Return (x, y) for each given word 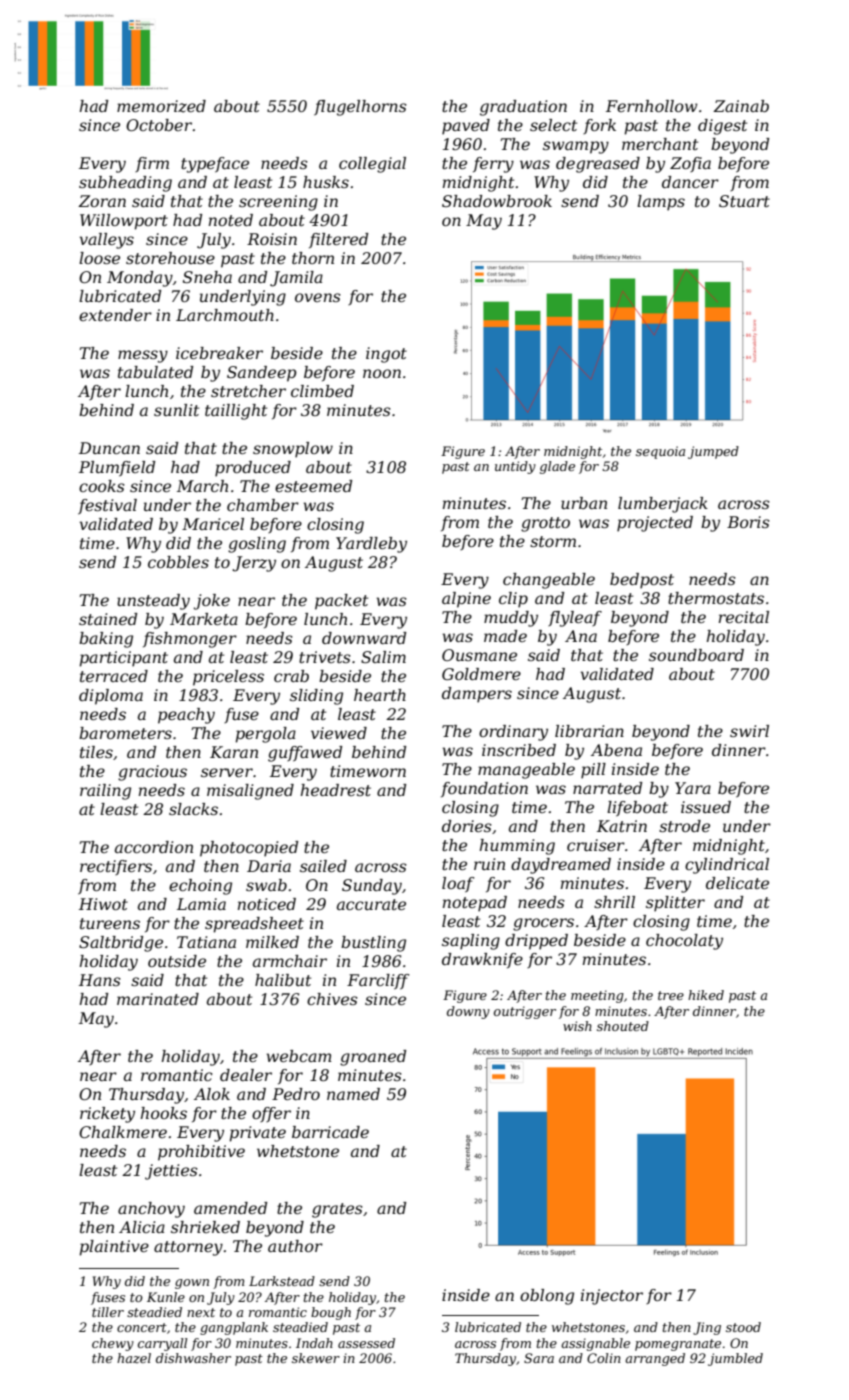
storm (553, 541)
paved (466, 127)
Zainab (741, 106)
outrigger (525, 1012)
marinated (158, 999)
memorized (161, 106)
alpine (466, 600)
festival (107, 507)
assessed (366, 1343)
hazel (134, 1358)
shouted (623, 1026)
